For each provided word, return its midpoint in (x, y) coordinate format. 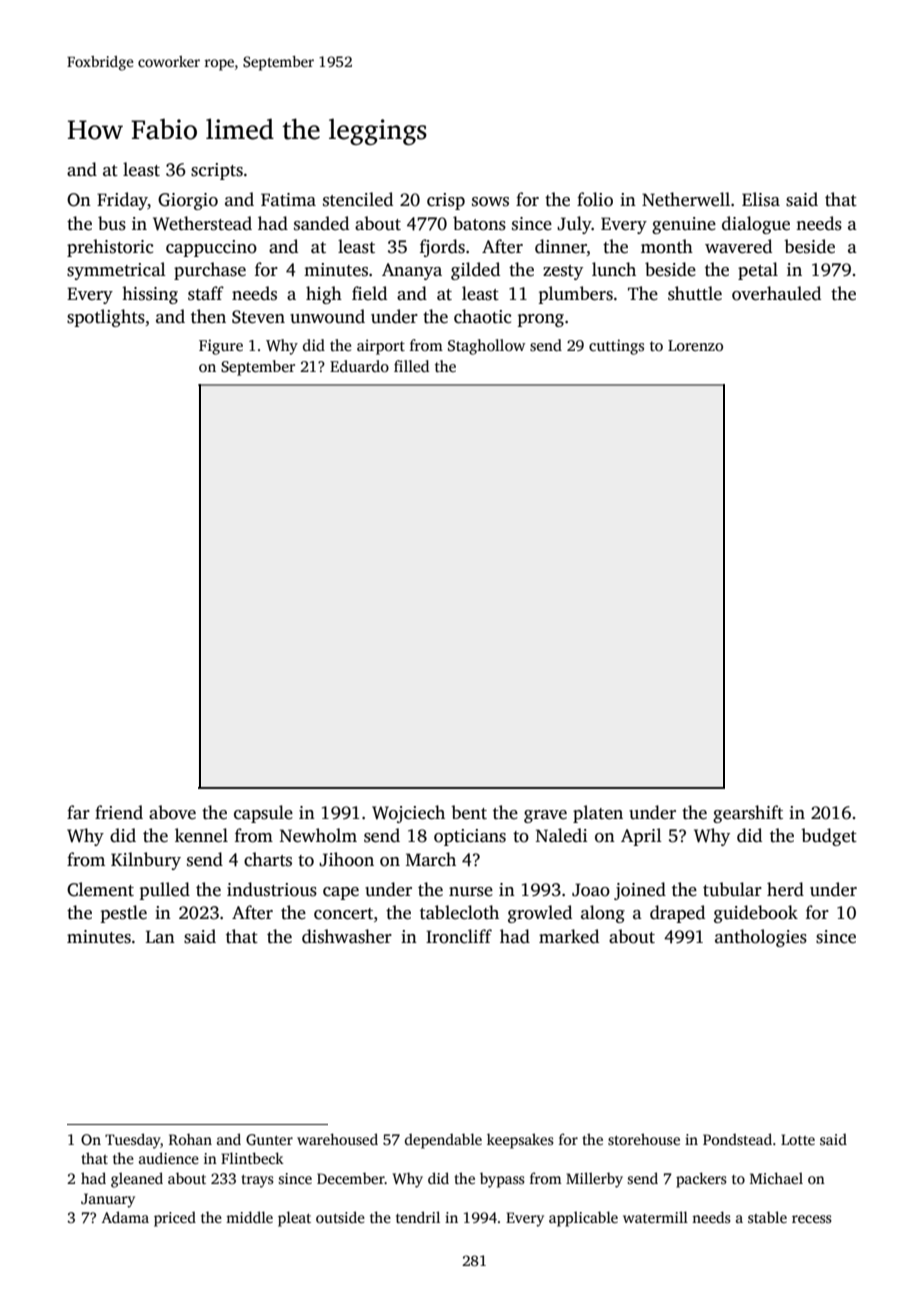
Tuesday (133, 1141)
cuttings (616, 347)
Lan (160, 936)
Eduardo (359, 366)
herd (785, 889)
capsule (263, 814)
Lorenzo (695, 345)
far (78, 812)
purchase (210, 271)
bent (469, 812)
